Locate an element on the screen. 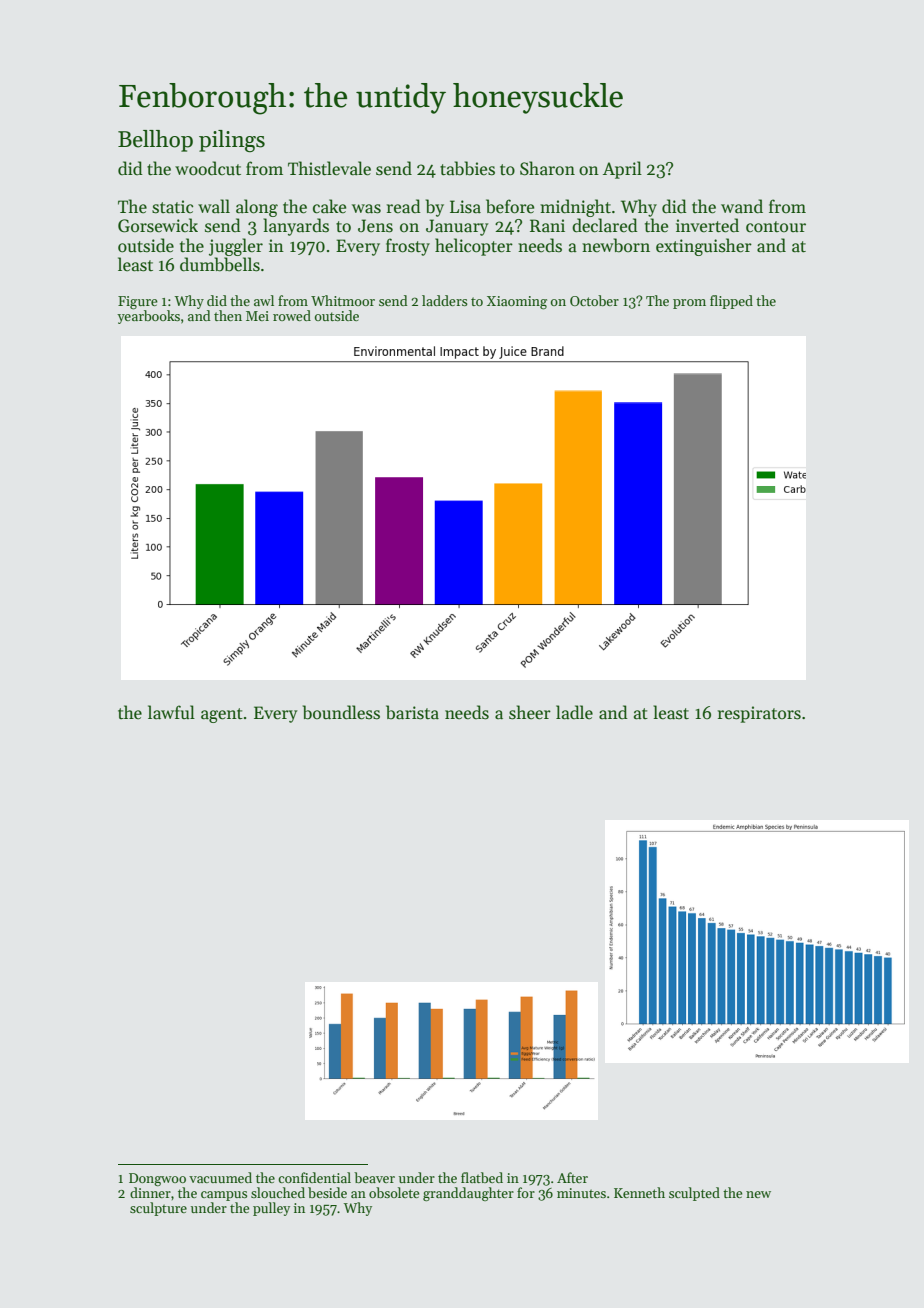  lawful is located at coordinates (171, 712).
